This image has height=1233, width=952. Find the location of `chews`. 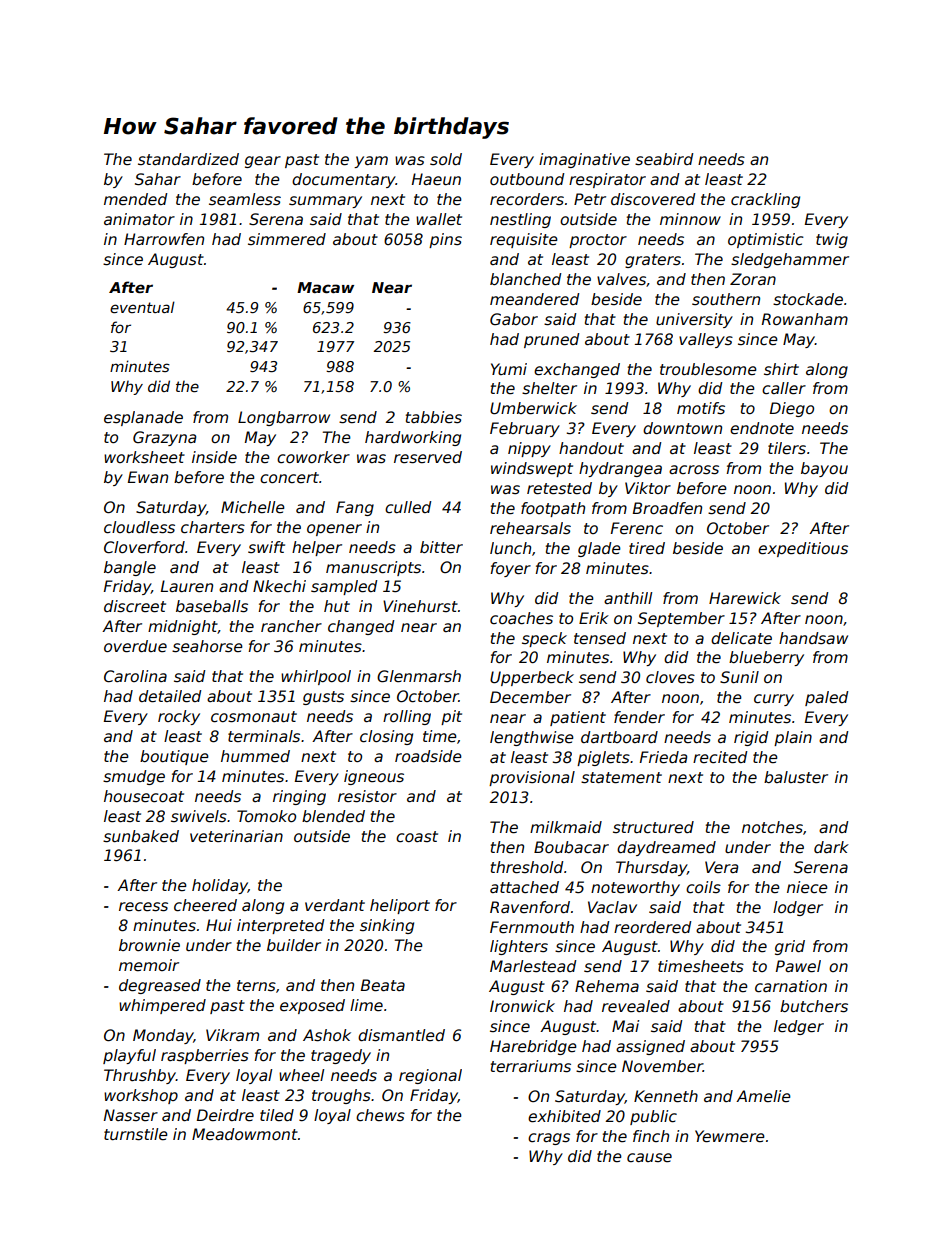

chews is located at coordinates (380, 1115).
